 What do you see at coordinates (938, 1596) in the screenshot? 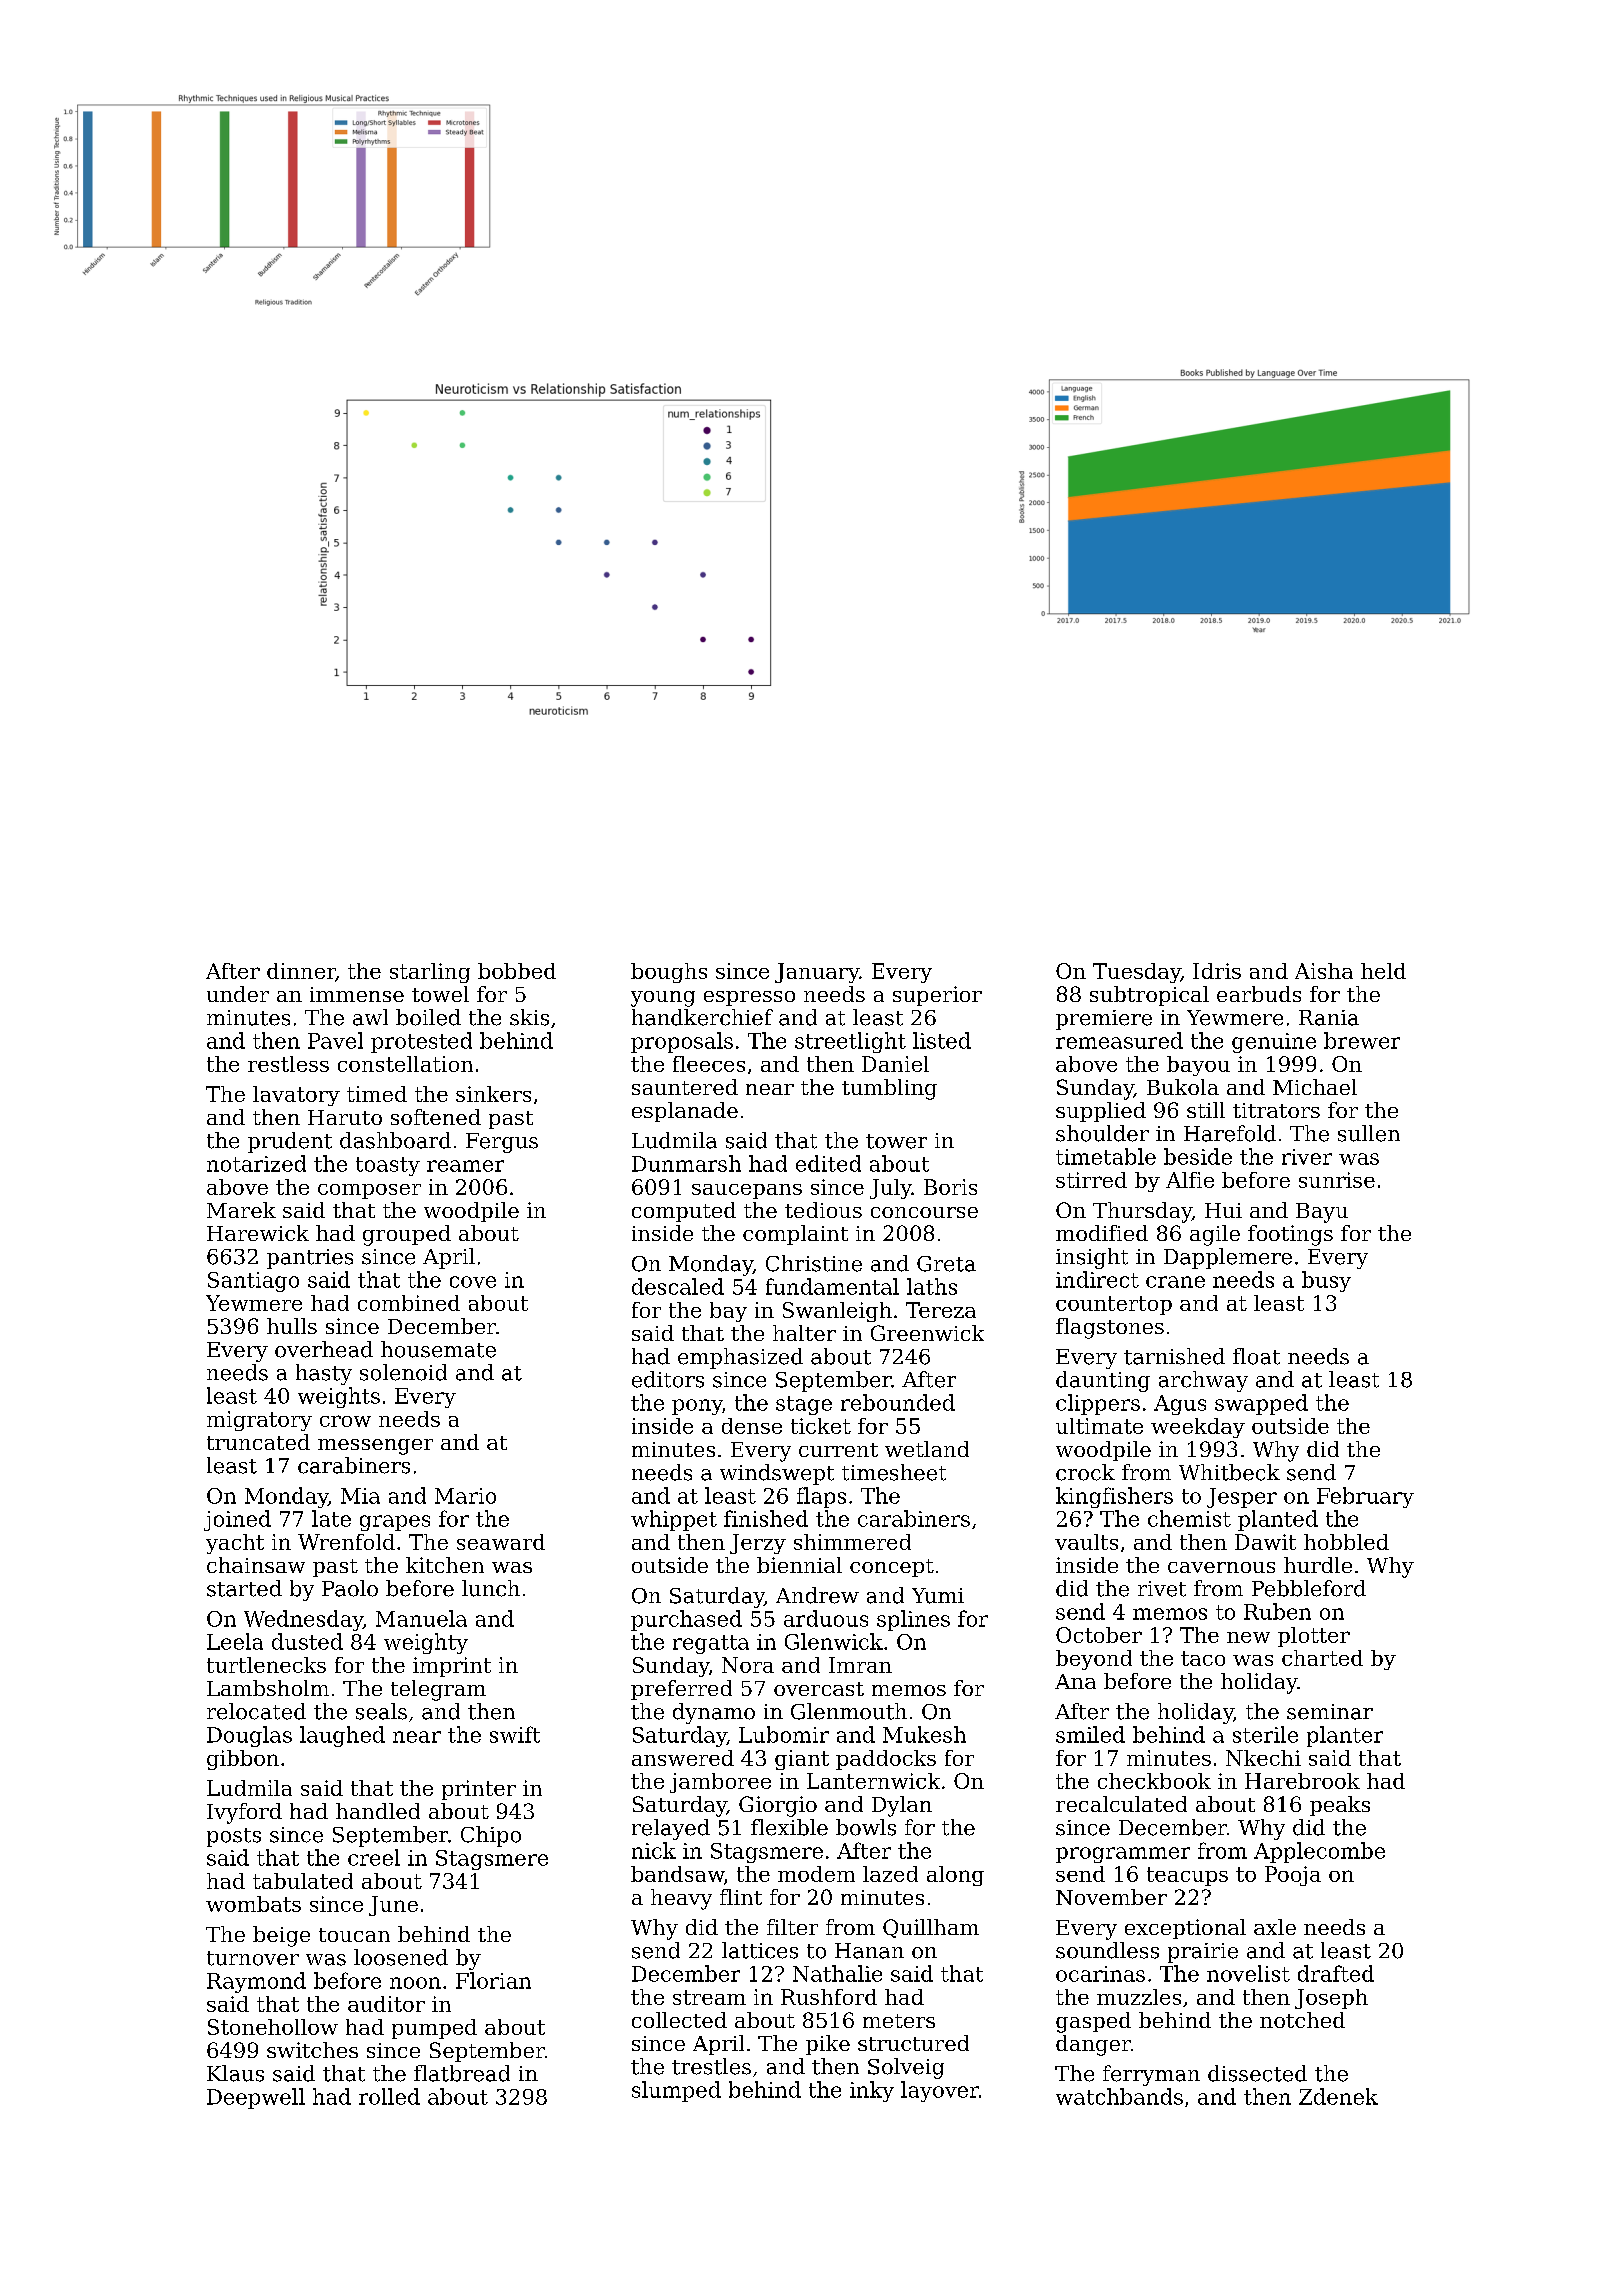
I see `Yumi` at bounding box center [938, 1596].
